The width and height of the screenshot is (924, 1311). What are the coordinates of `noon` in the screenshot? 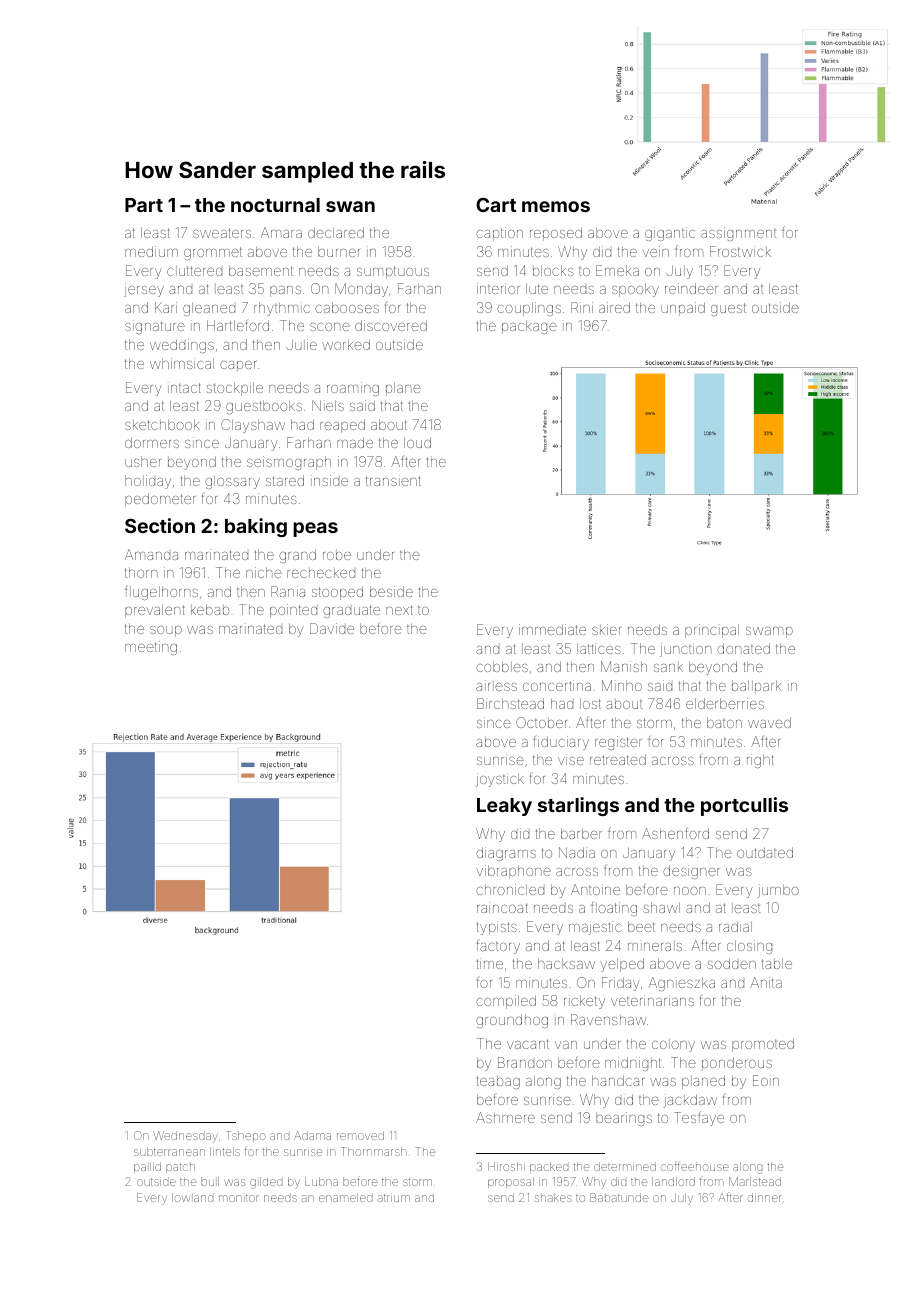 It's located at (690, 891).
